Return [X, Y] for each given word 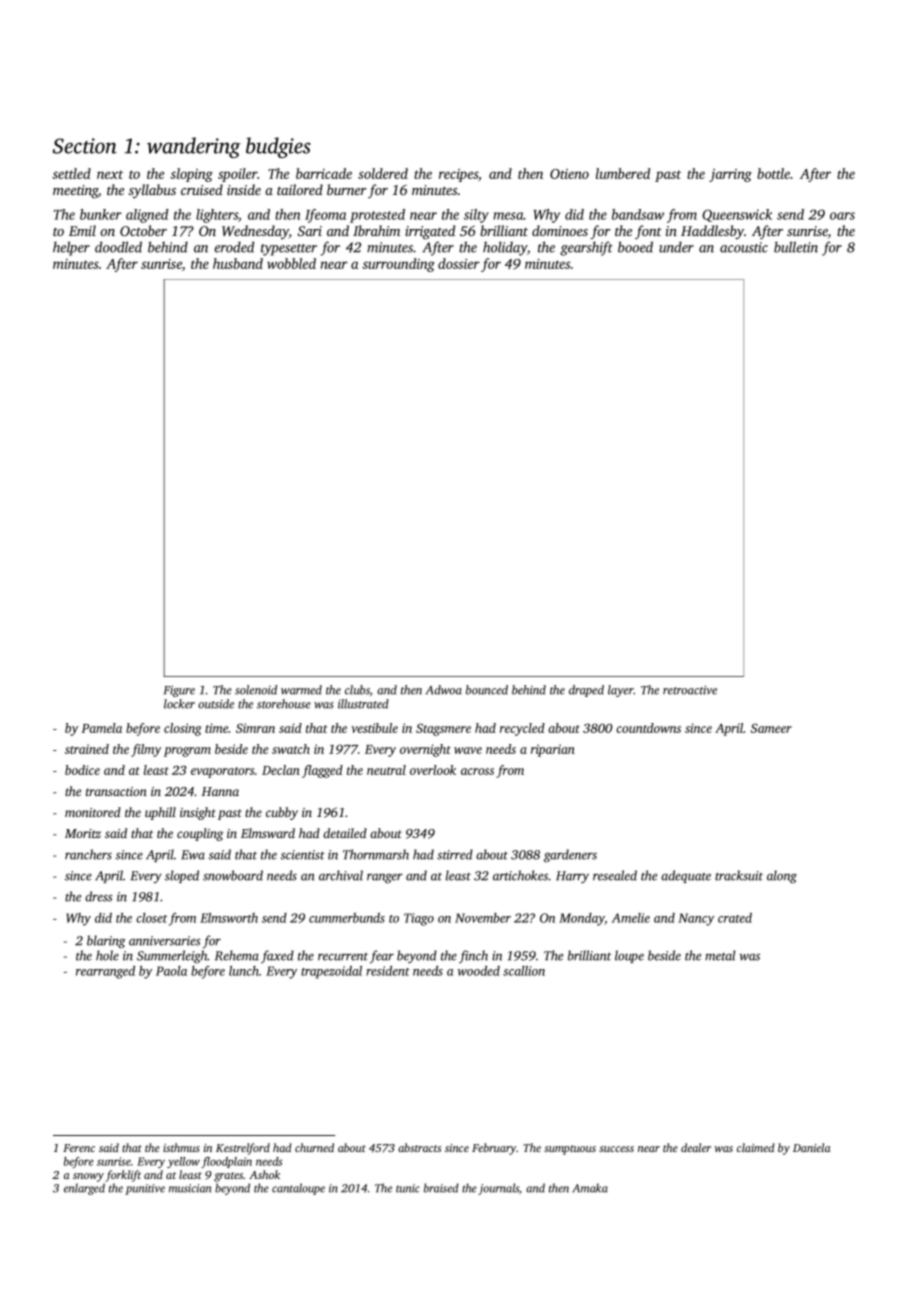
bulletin [796, 247]
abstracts [419, 1147]
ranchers [88, 854]
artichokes [520, 875]
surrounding [398, 265]
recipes [458, 175]
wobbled [291, 263]
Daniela [812, 1147]
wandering [194, 147]
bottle [773, 173]
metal [720, 955]
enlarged [84, 1189]
